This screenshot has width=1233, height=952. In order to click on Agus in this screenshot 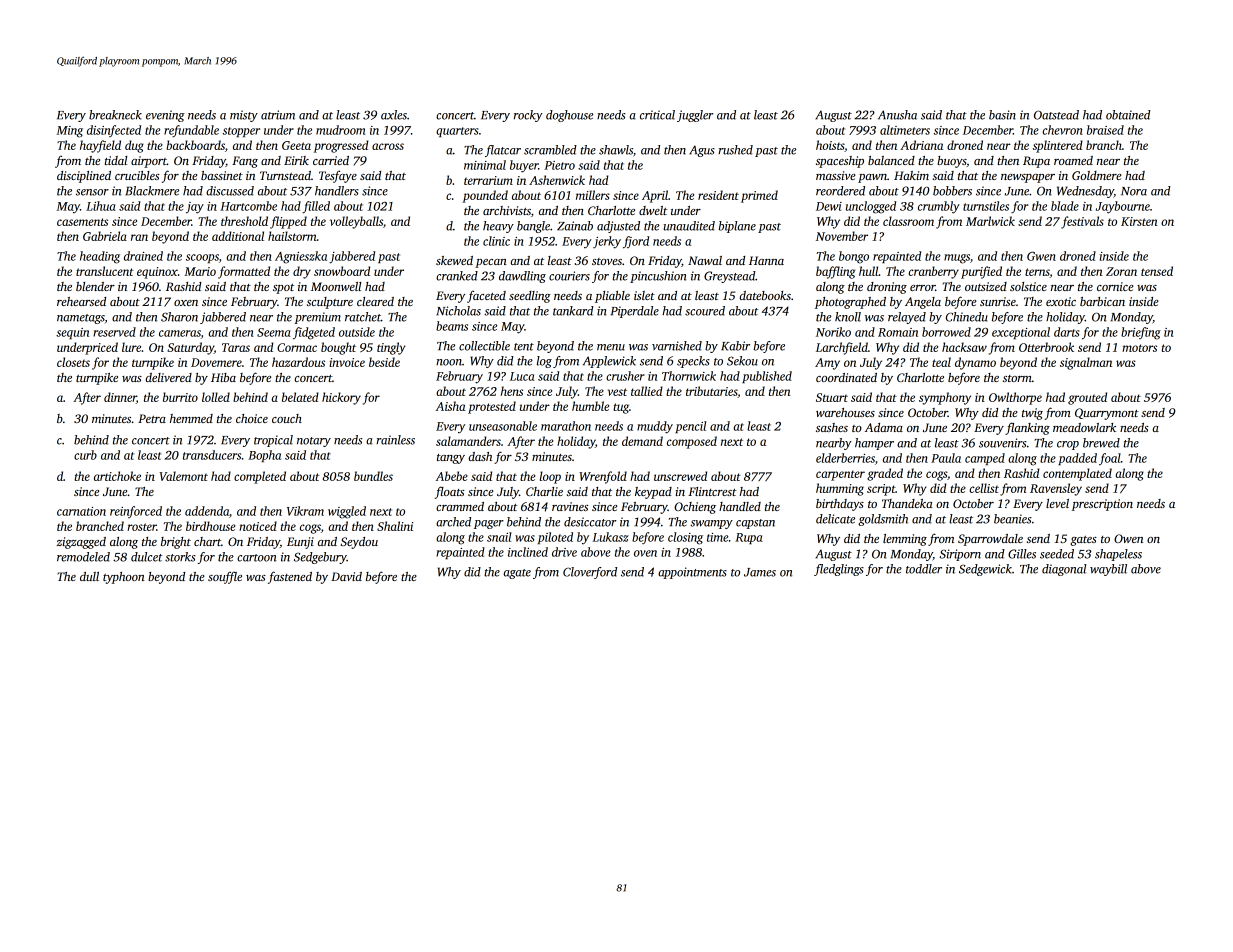, I will do `click(702, 151)`.
